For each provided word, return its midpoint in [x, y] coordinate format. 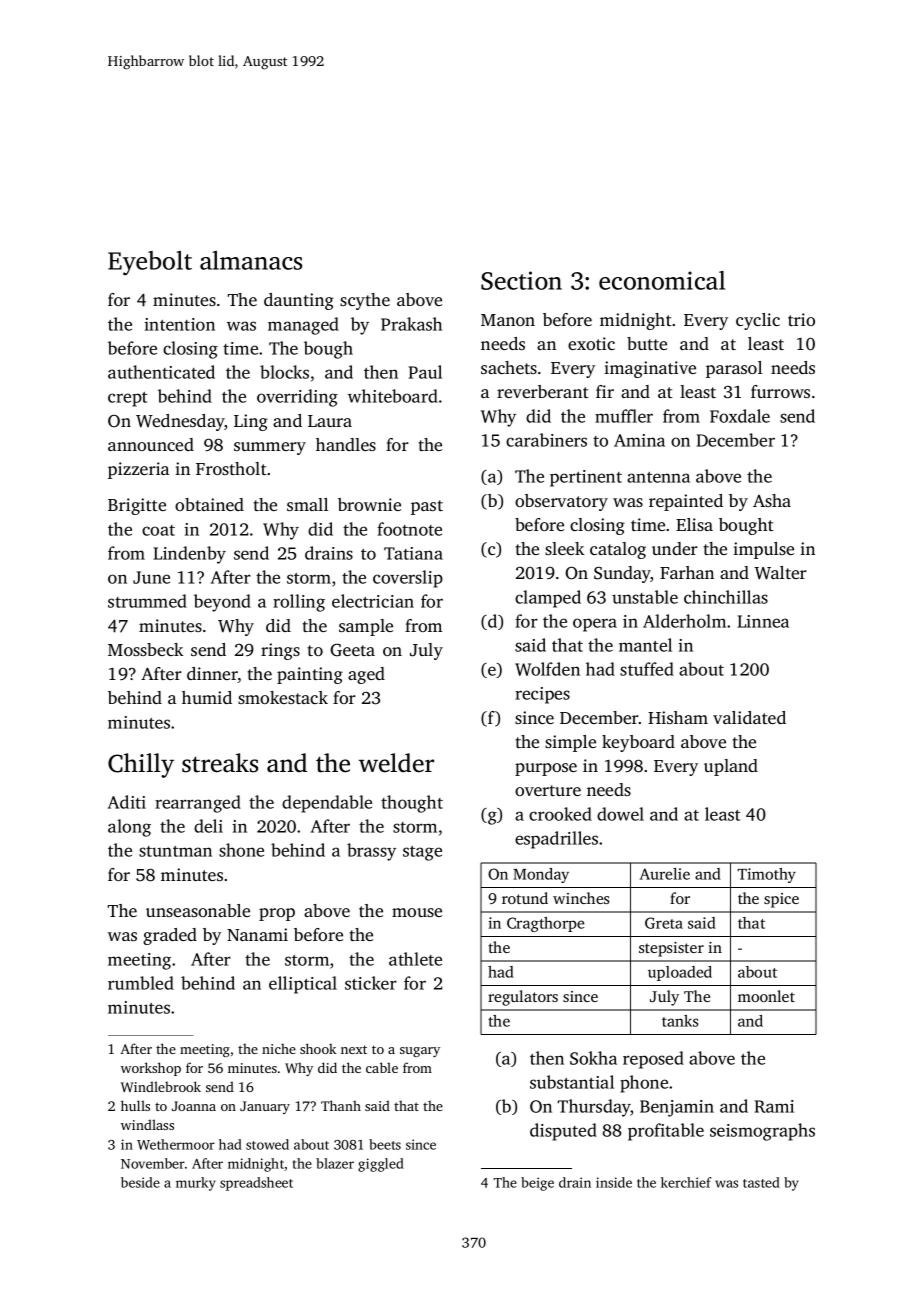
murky [196, 1184]
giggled [381, 1165]
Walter [780, 573]
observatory [561, 502]
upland [731, 767]
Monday [541, 875]
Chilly [141, 765]
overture [548, 790]
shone [241, 850]
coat [158, 530]
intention [179, 324]
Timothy [767, 875]
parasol [734, 369]
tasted [761, 1182]
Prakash [411, 324]
